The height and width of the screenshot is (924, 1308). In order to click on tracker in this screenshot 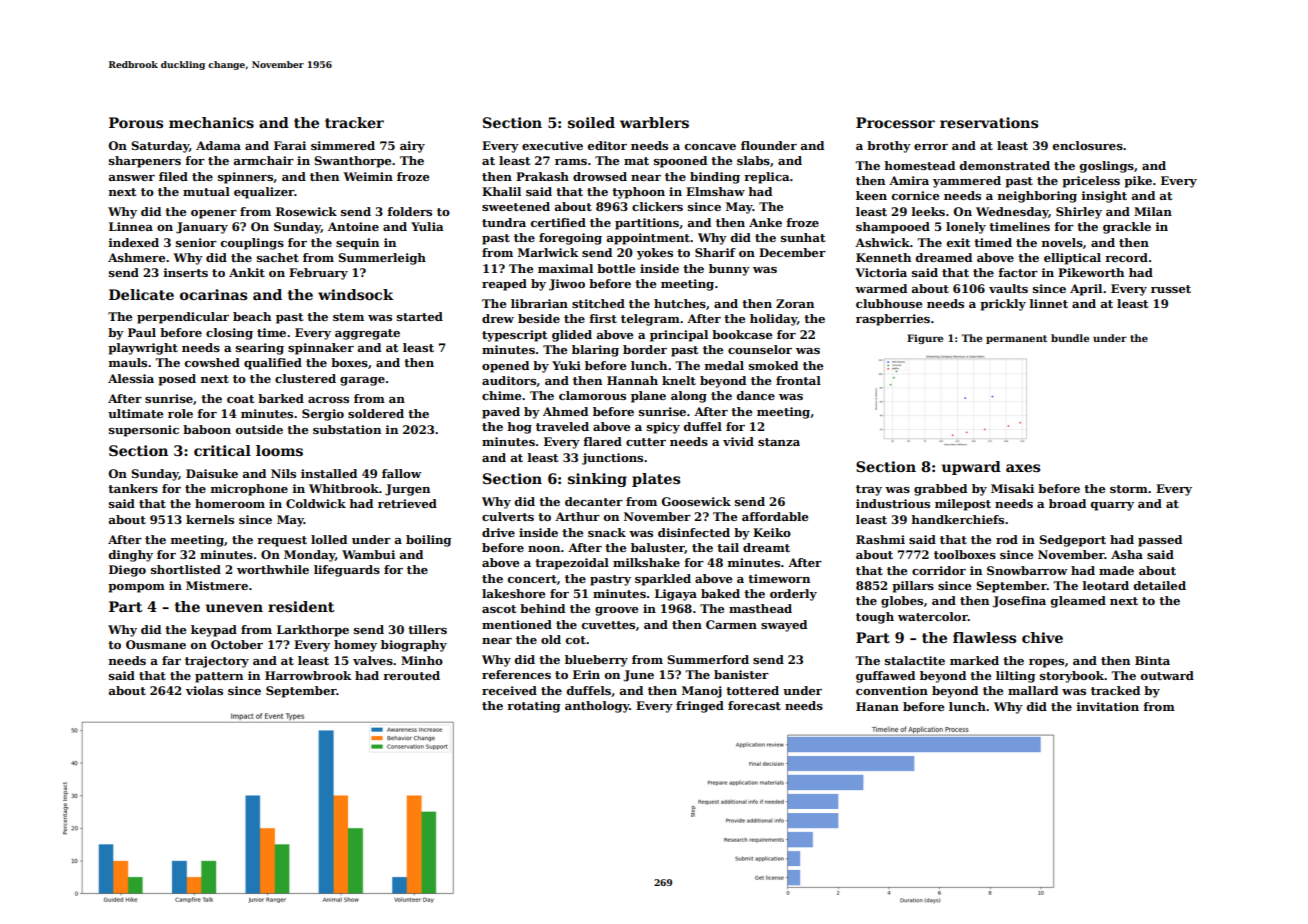, I will do `click(354, 122)`.
